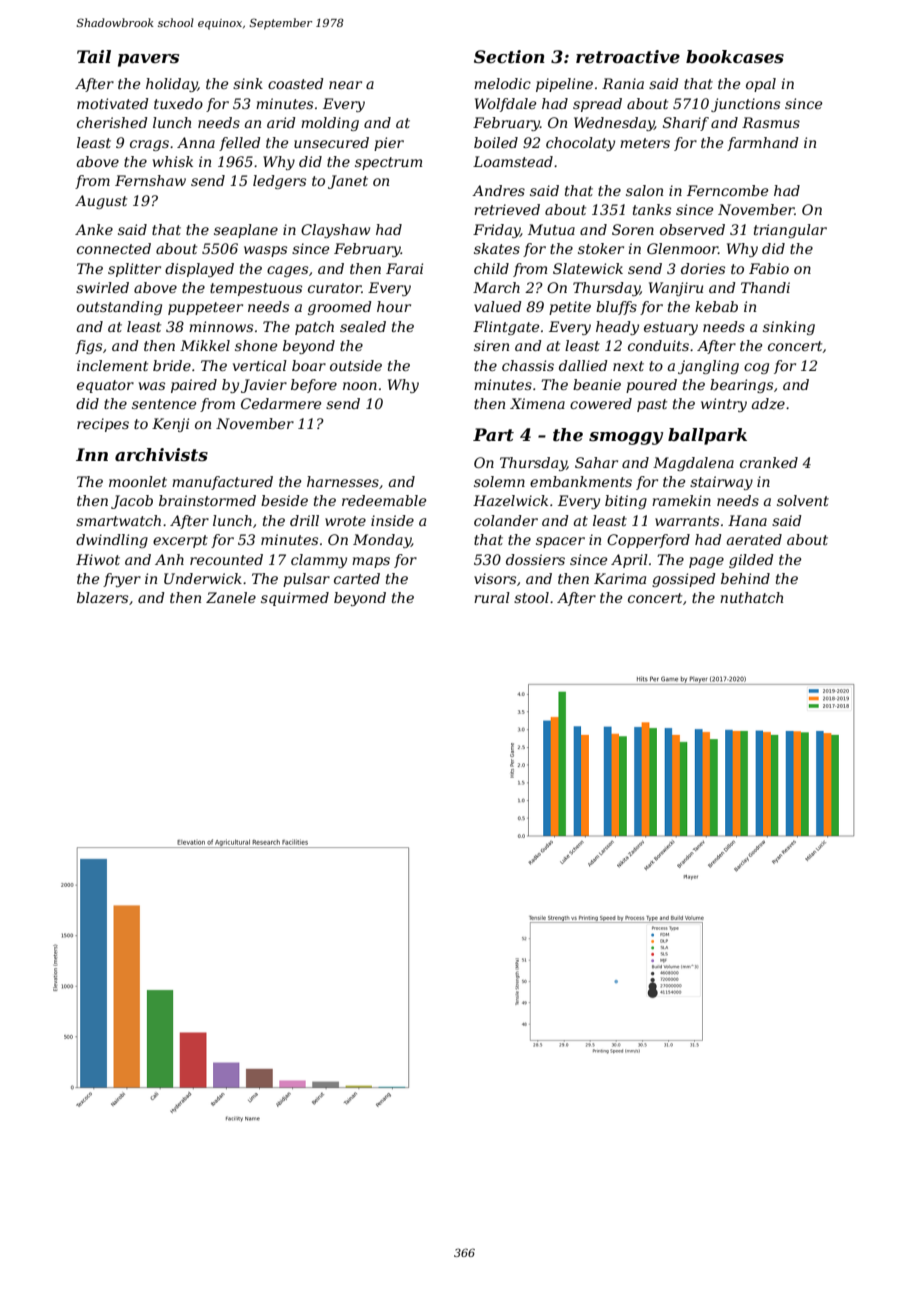 The image size is (908, 1316). Describe the element at coordinates (506, 520) in the image. I see `colander` at that location.
